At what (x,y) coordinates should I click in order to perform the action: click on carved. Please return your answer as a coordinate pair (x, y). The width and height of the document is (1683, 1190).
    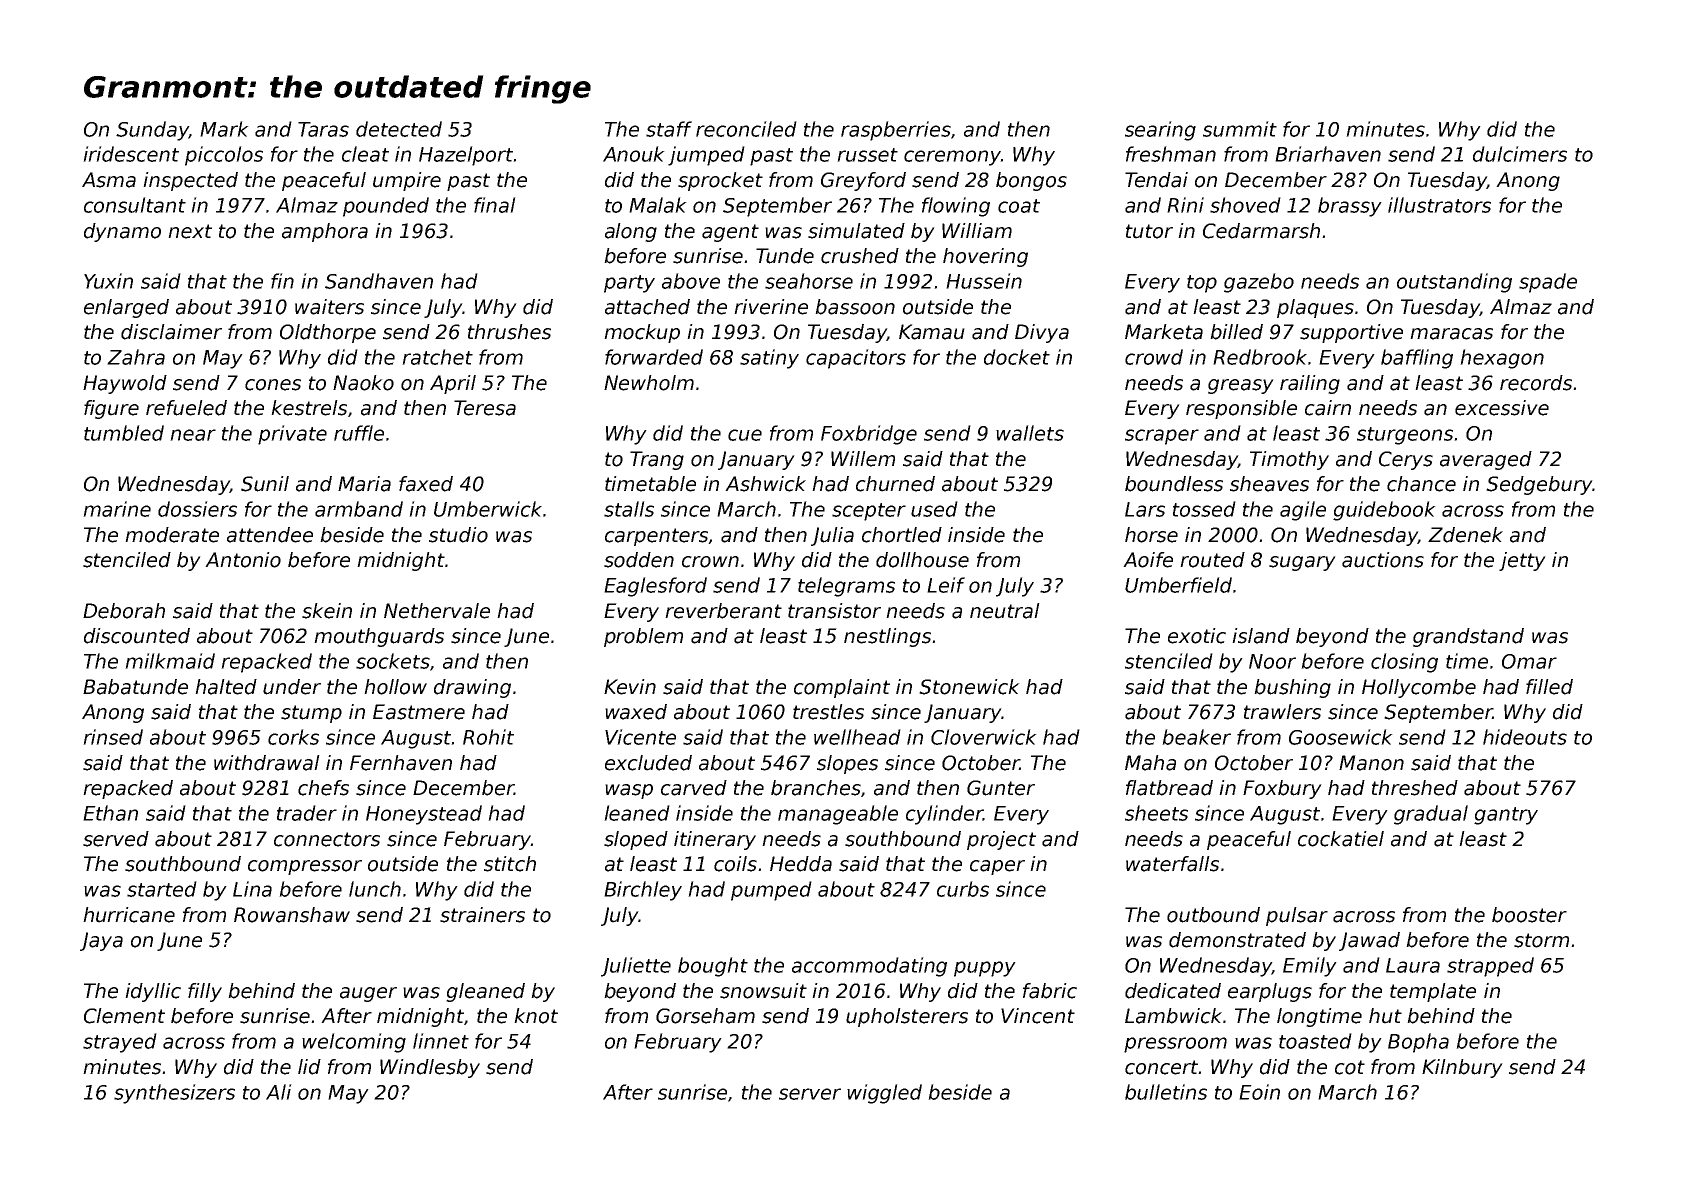
    Looking at the image, I should click on (694, 788).
